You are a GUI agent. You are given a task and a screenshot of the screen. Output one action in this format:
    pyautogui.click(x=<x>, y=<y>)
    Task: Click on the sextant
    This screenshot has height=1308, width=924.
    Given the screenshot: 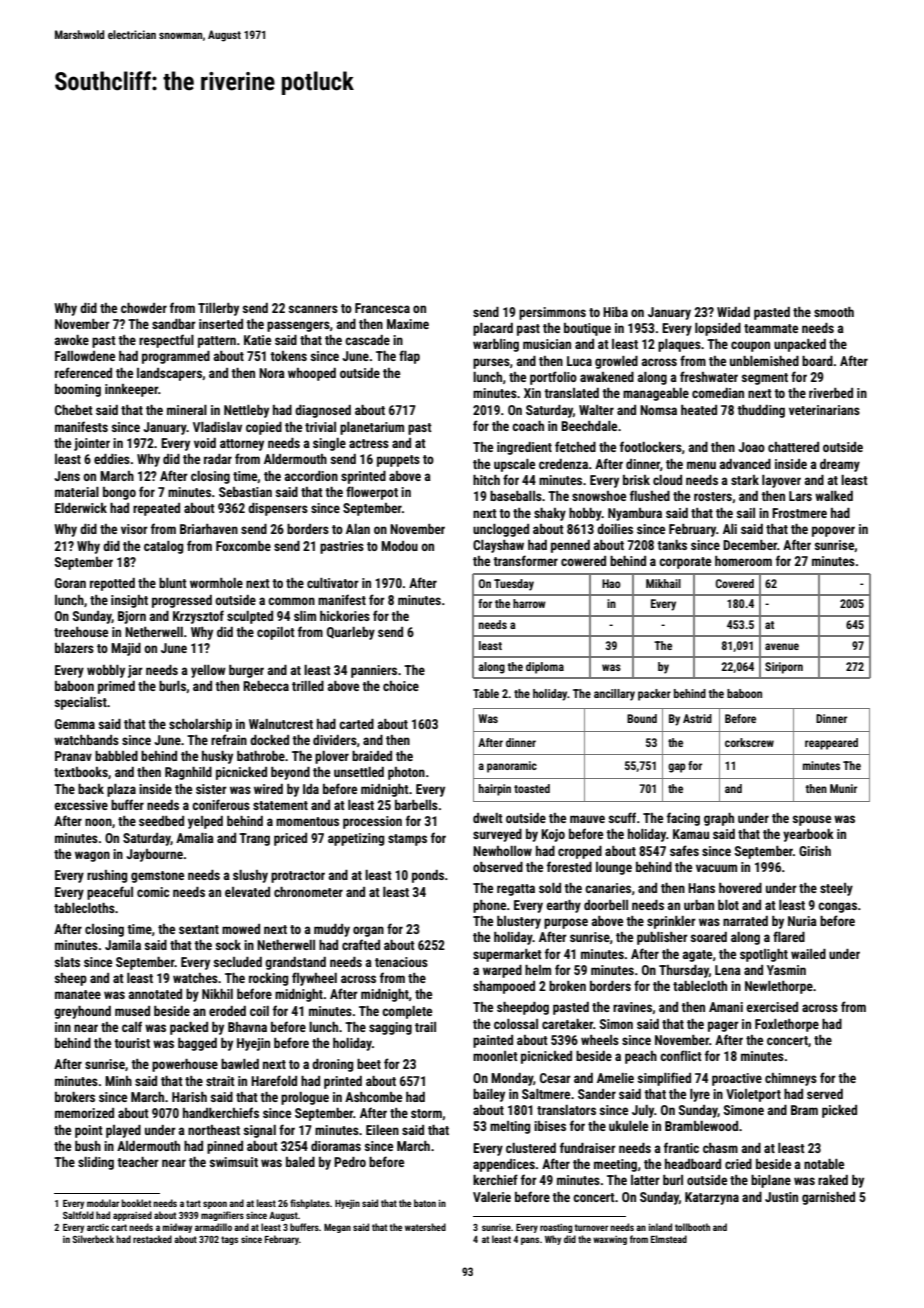 What is the action you would take?
    pyautogui.click(x=199, y=929)
